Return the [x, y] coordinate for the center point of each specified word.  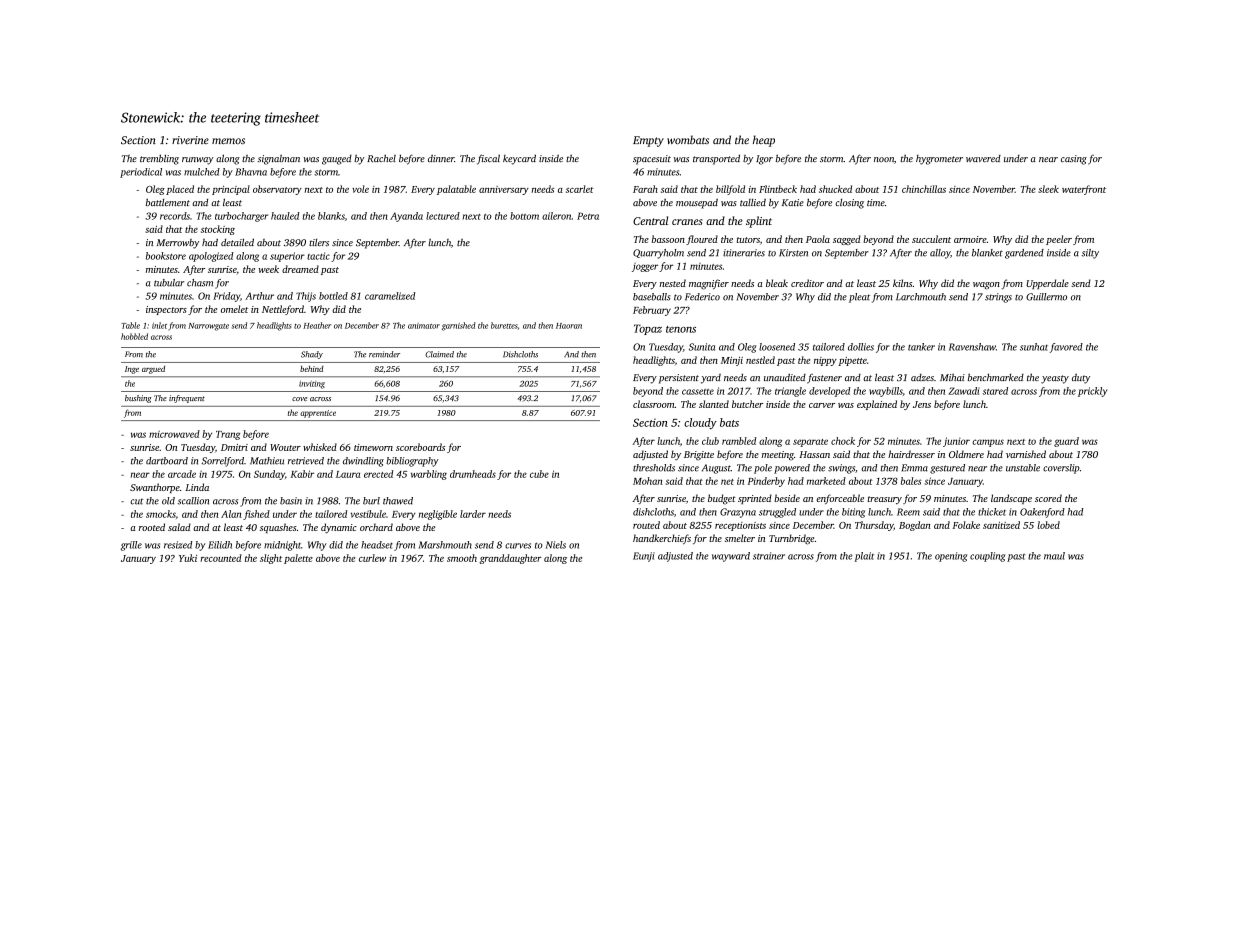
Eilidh [220, 545]
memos [228, 141]
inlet [159, 325]
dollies [861, 347]
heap [764, 141]
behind [312, 369]
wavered [983, 158]
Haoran [569, 326]
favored [1066, 348]
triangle [790, 392]
